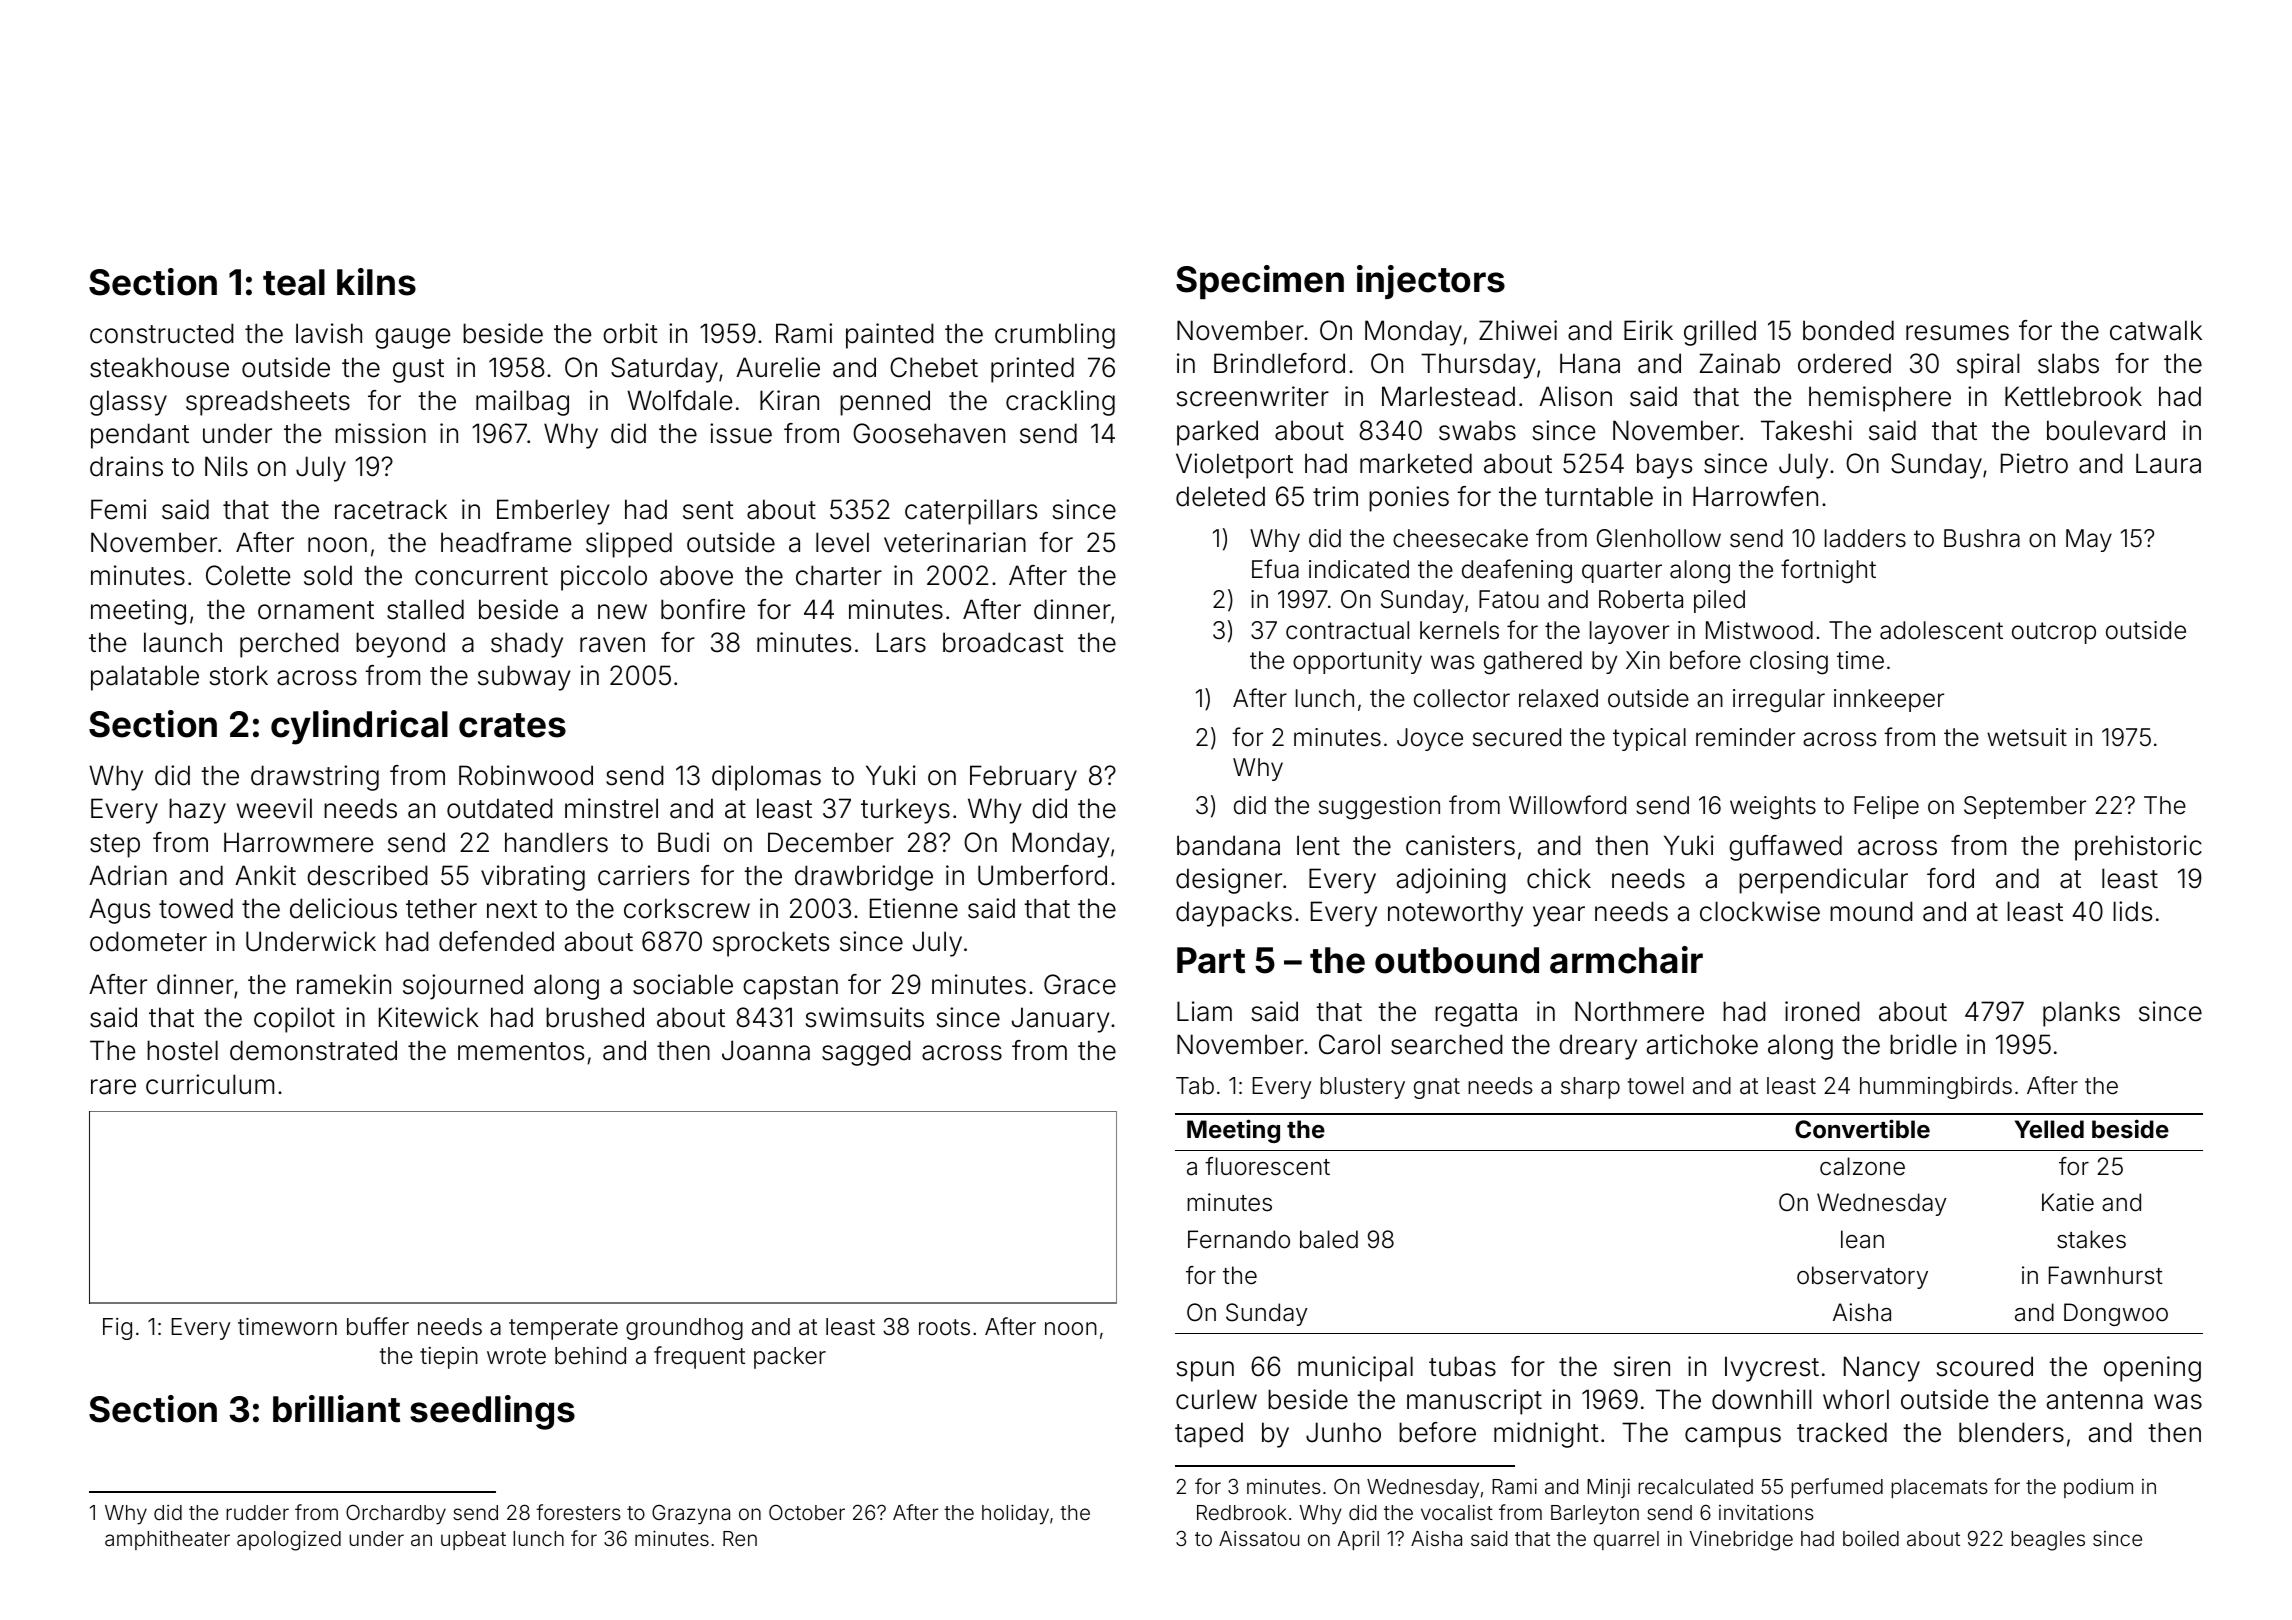  What do you see at coordinates (2081, 1014) in the page?
I see `planks` at bounding box center [2081, 1014].
